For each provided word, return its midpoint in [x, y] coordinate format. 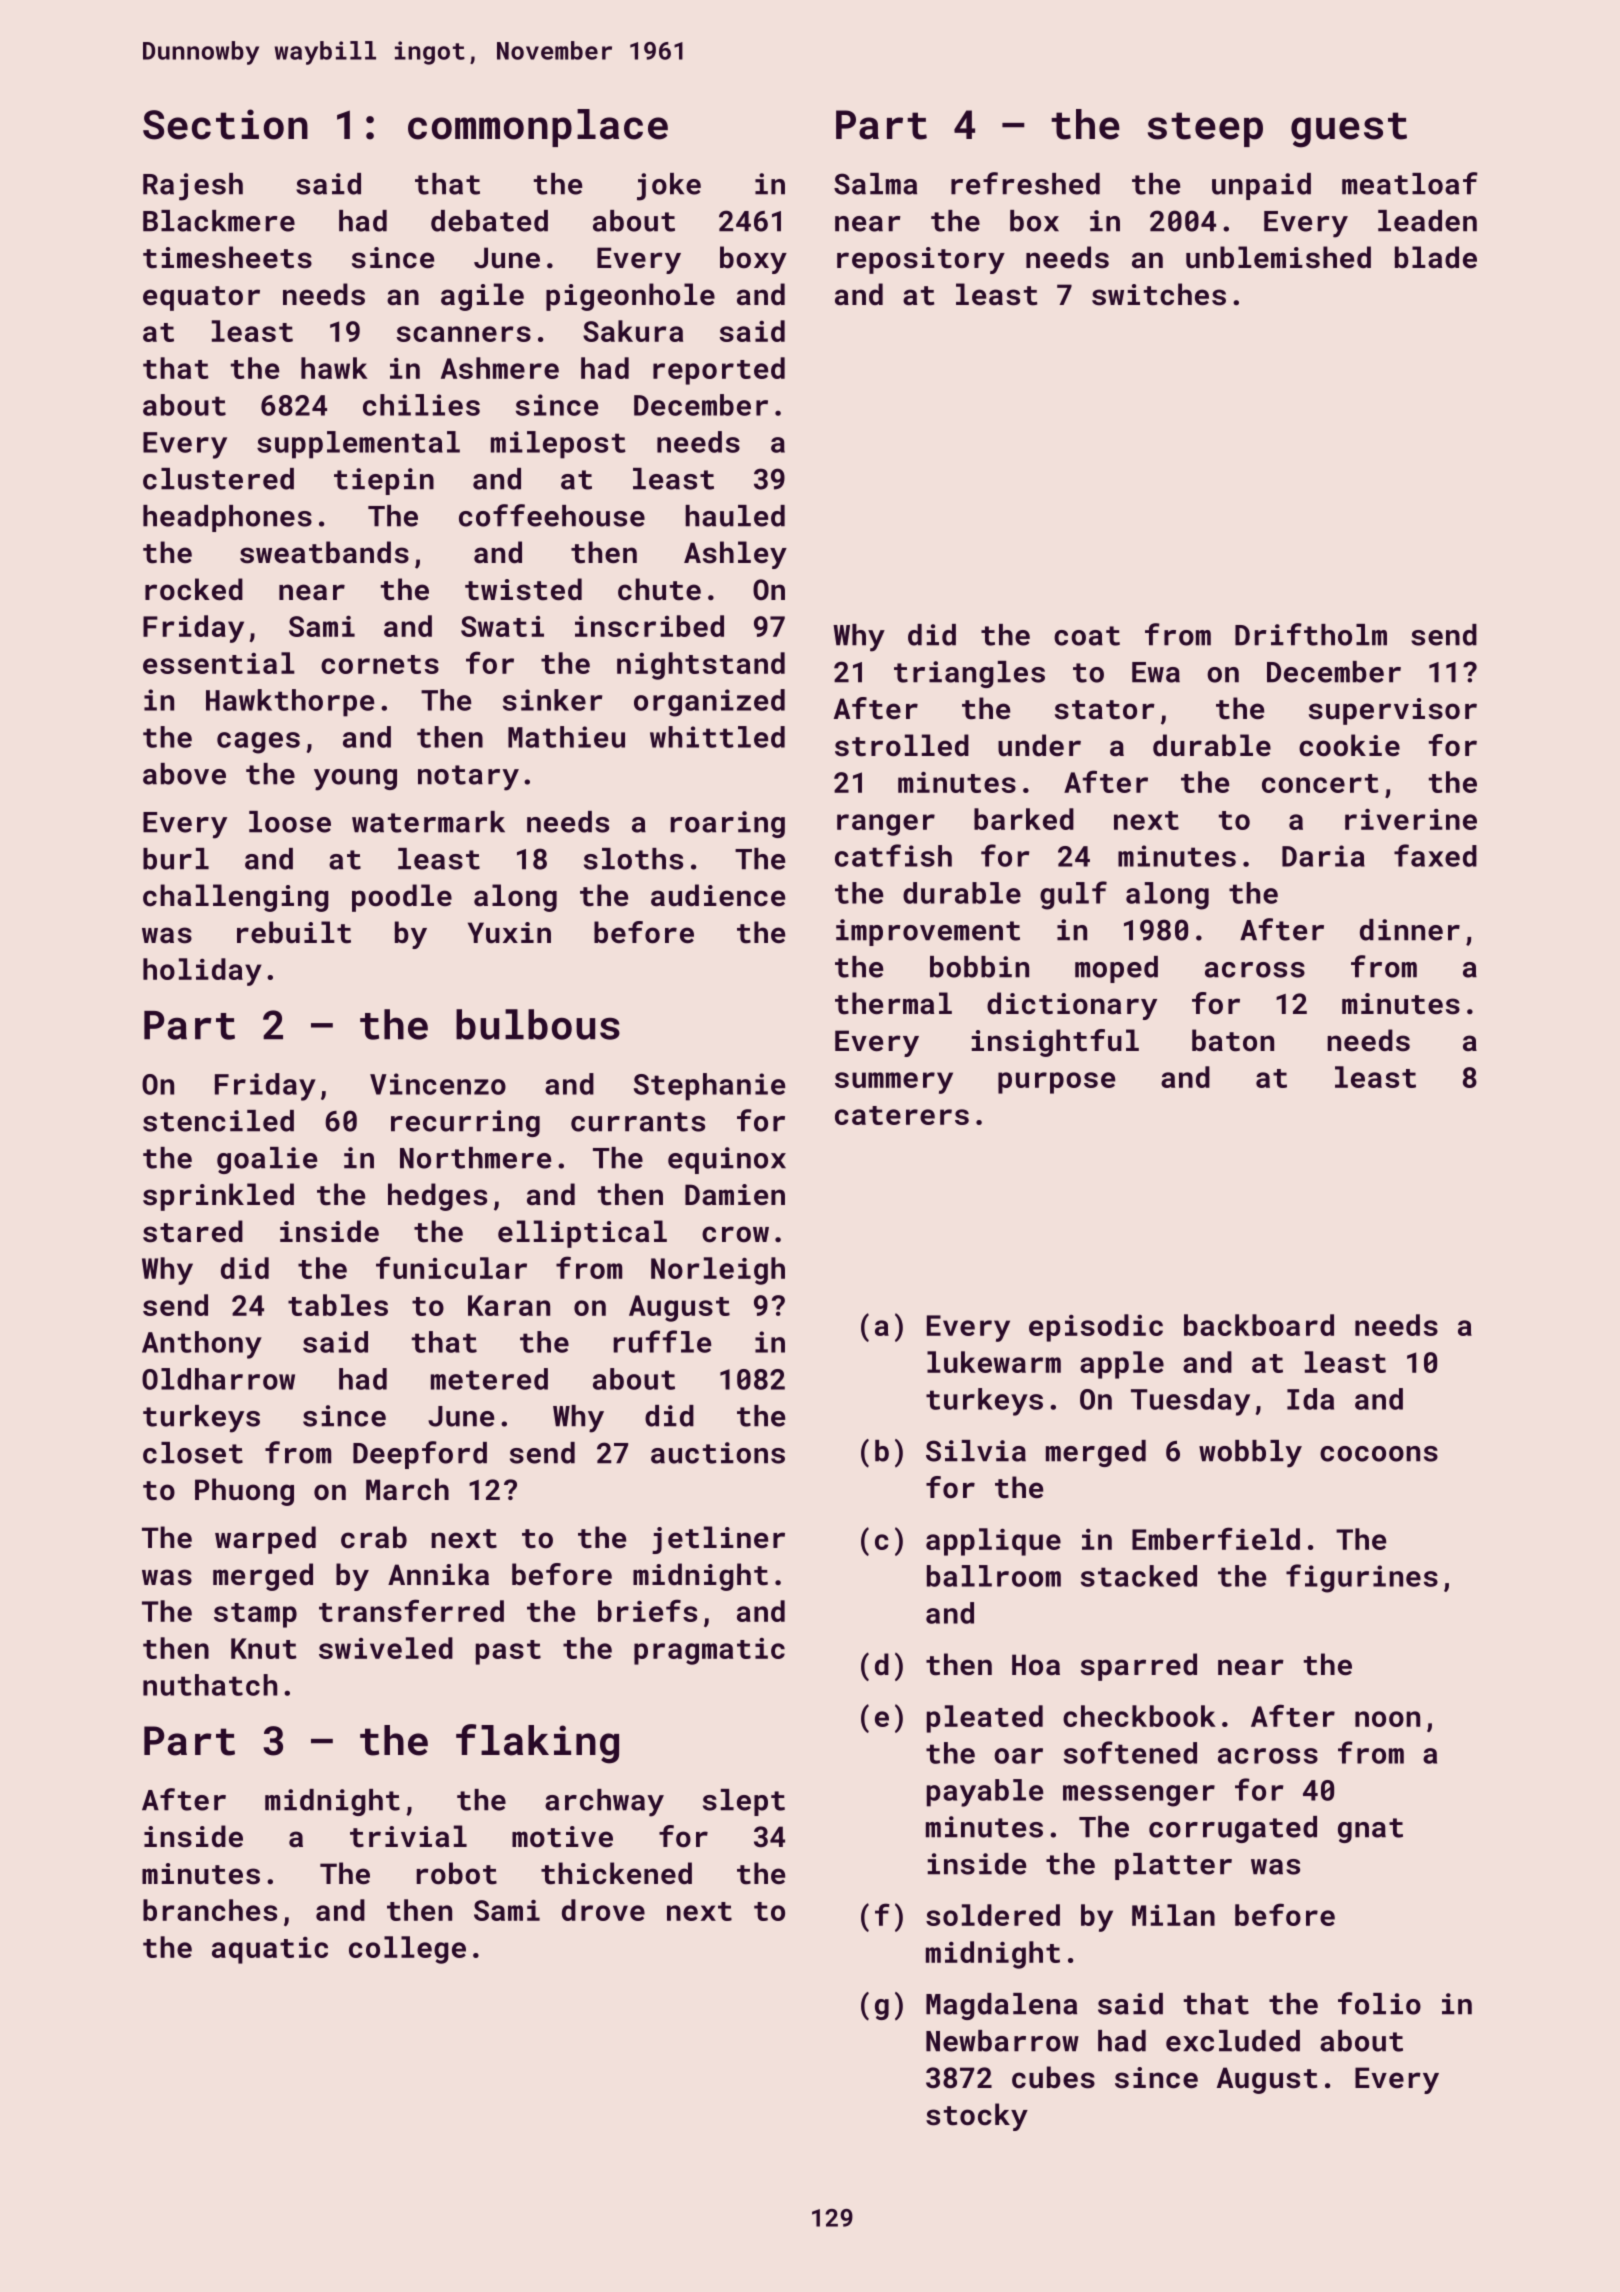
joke [669, 187]
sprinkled [218, 1197]
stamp [255, 1615]
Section [225, 124]
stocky [977, 2117]
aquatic [270, 1950]
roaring [728, 824]
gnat [1370, 1830]
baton [1233, 1040]
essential [219, 663]
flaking [537, 1744]
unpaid [1261, 186]
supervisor [1393, 711]
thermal [893, 1003]
